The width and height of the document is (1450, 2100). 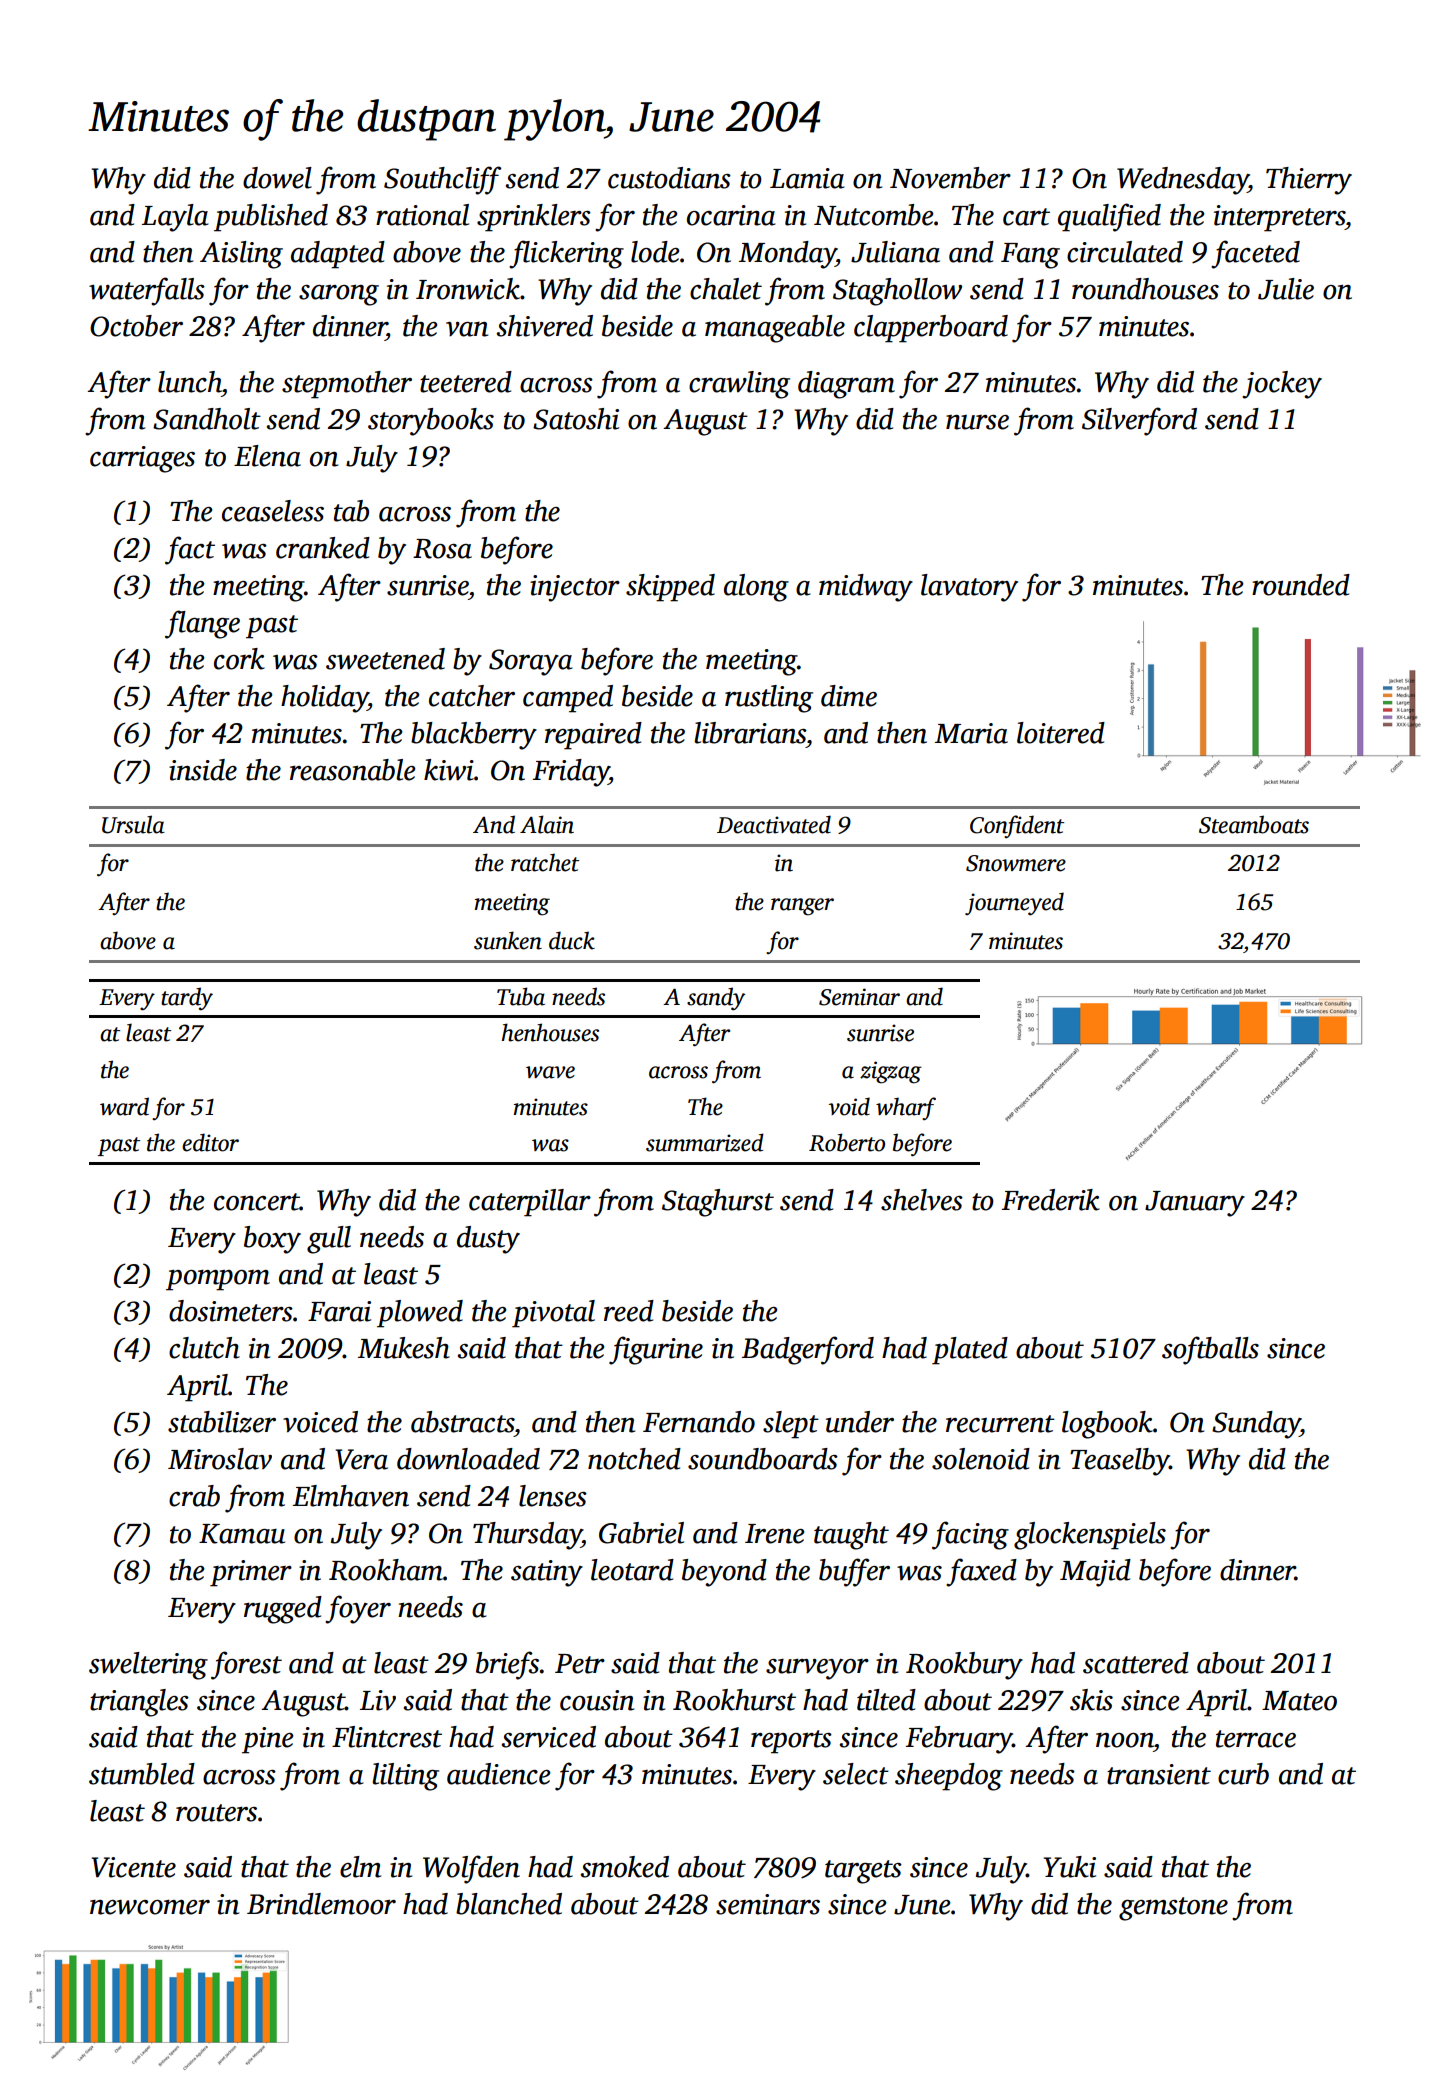 I want to click on reed, so click(x=629, y=1311).
